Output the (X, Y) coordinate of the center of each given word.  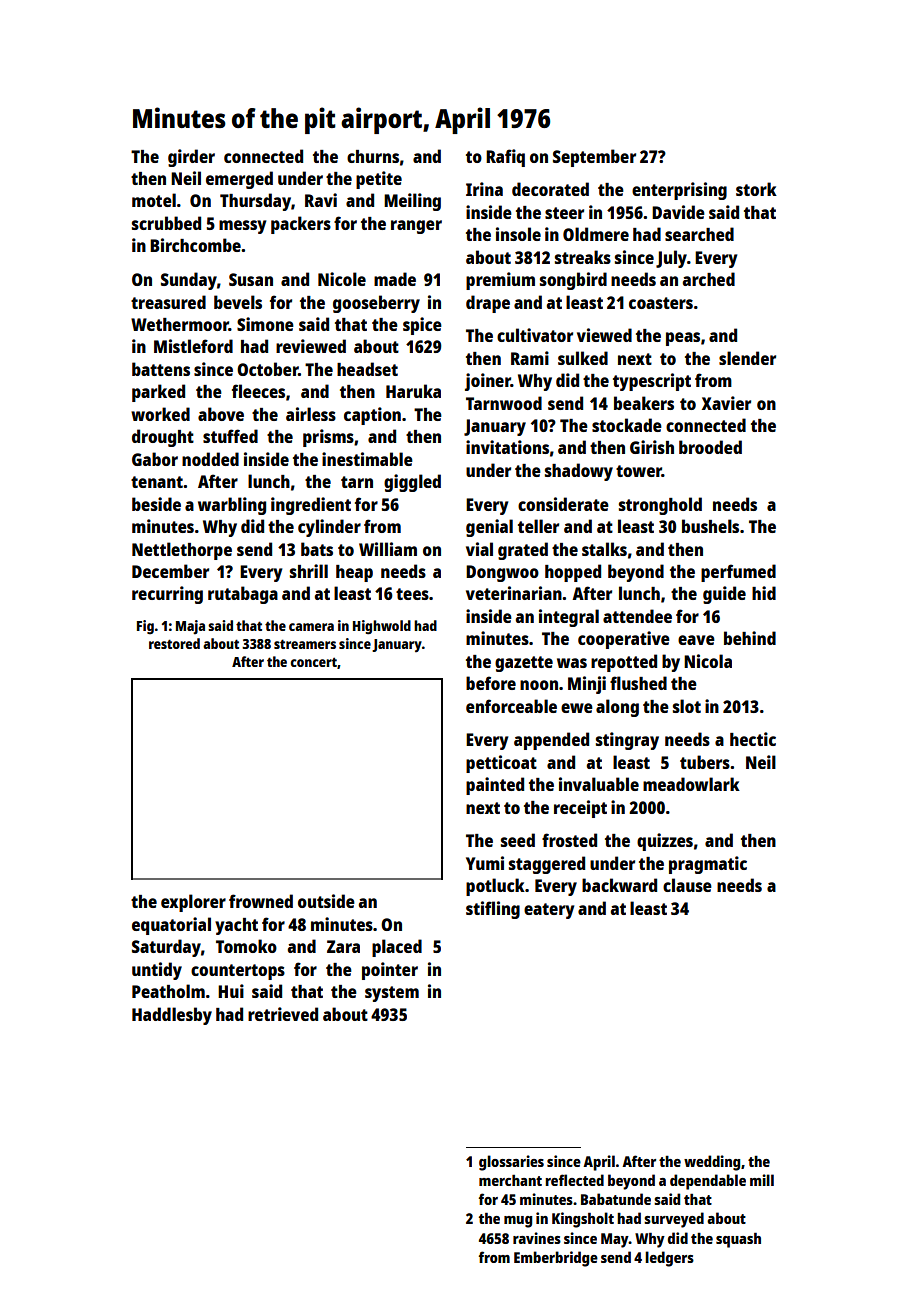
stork (756, 189)
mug (518, 1222)
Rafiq (505, 158)
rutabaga (243, 595)
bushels (710, 526)
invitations (507, 447)
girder (191, 158)
